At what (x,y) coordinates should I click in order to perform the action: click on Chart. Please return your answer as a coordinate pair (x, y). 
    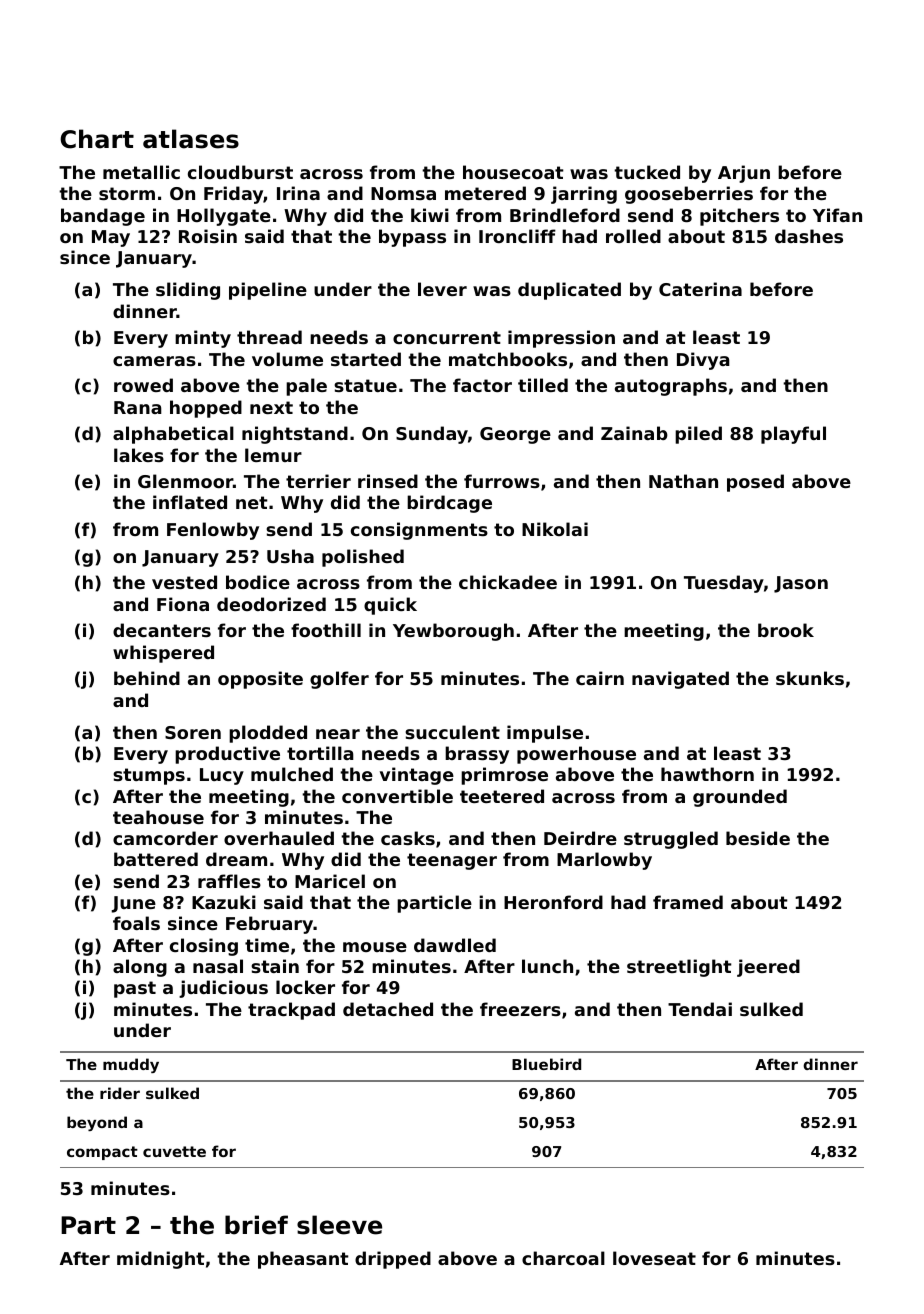
    Looking at the image, I should click on (97, 139).
